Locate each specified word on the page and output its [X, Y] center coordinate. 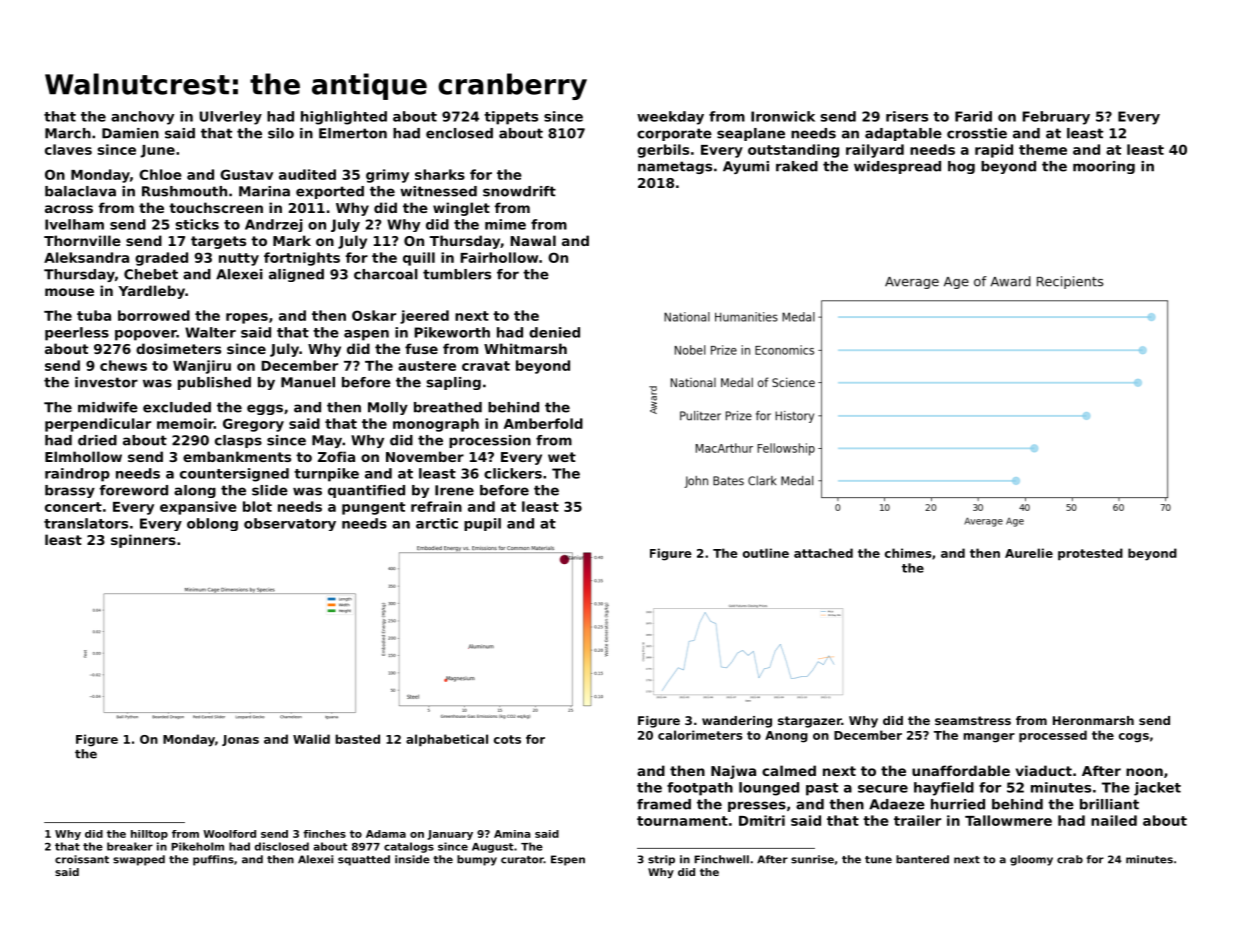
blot [257, 506]
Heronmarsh [1093, 720]
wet [562, 457]
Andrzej [274, 225]
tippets [511, 118]
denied [554, 332]
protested [1090, 554]
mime [505, 224]
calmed [789, 770]
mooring [1104, 167]
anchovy [142, 118]
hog [961, 167]
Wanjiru [202, 367]
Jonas [240, 740]
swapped [139, 860]
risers [907, 116]
